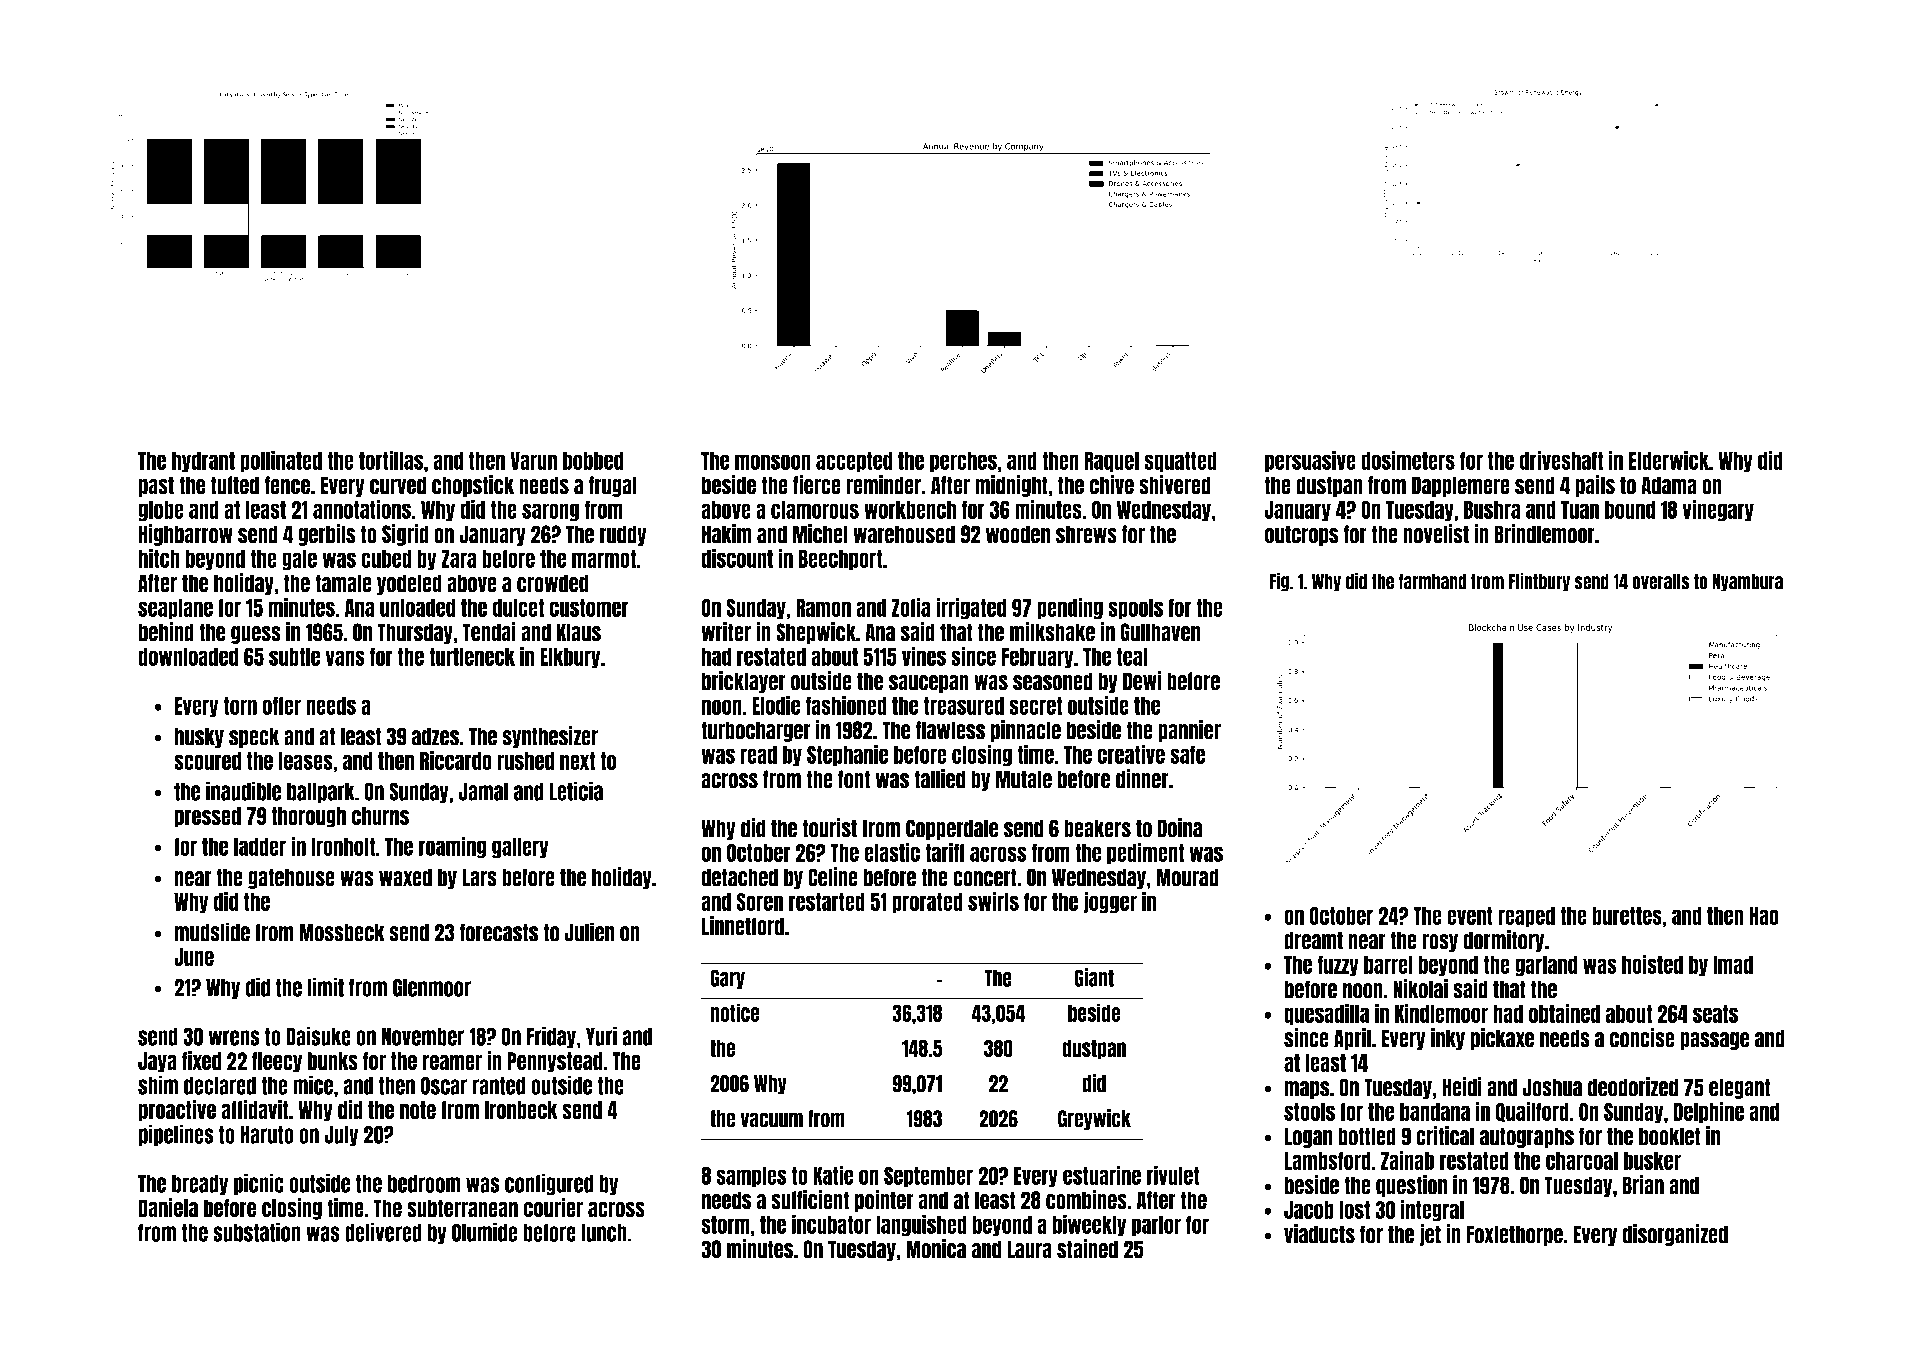 The width and height of the document is (1926, 1362). What do you see at coordinates (234, 1038) in the document?
I see `wrens` at bounding box center [234, 1038].
